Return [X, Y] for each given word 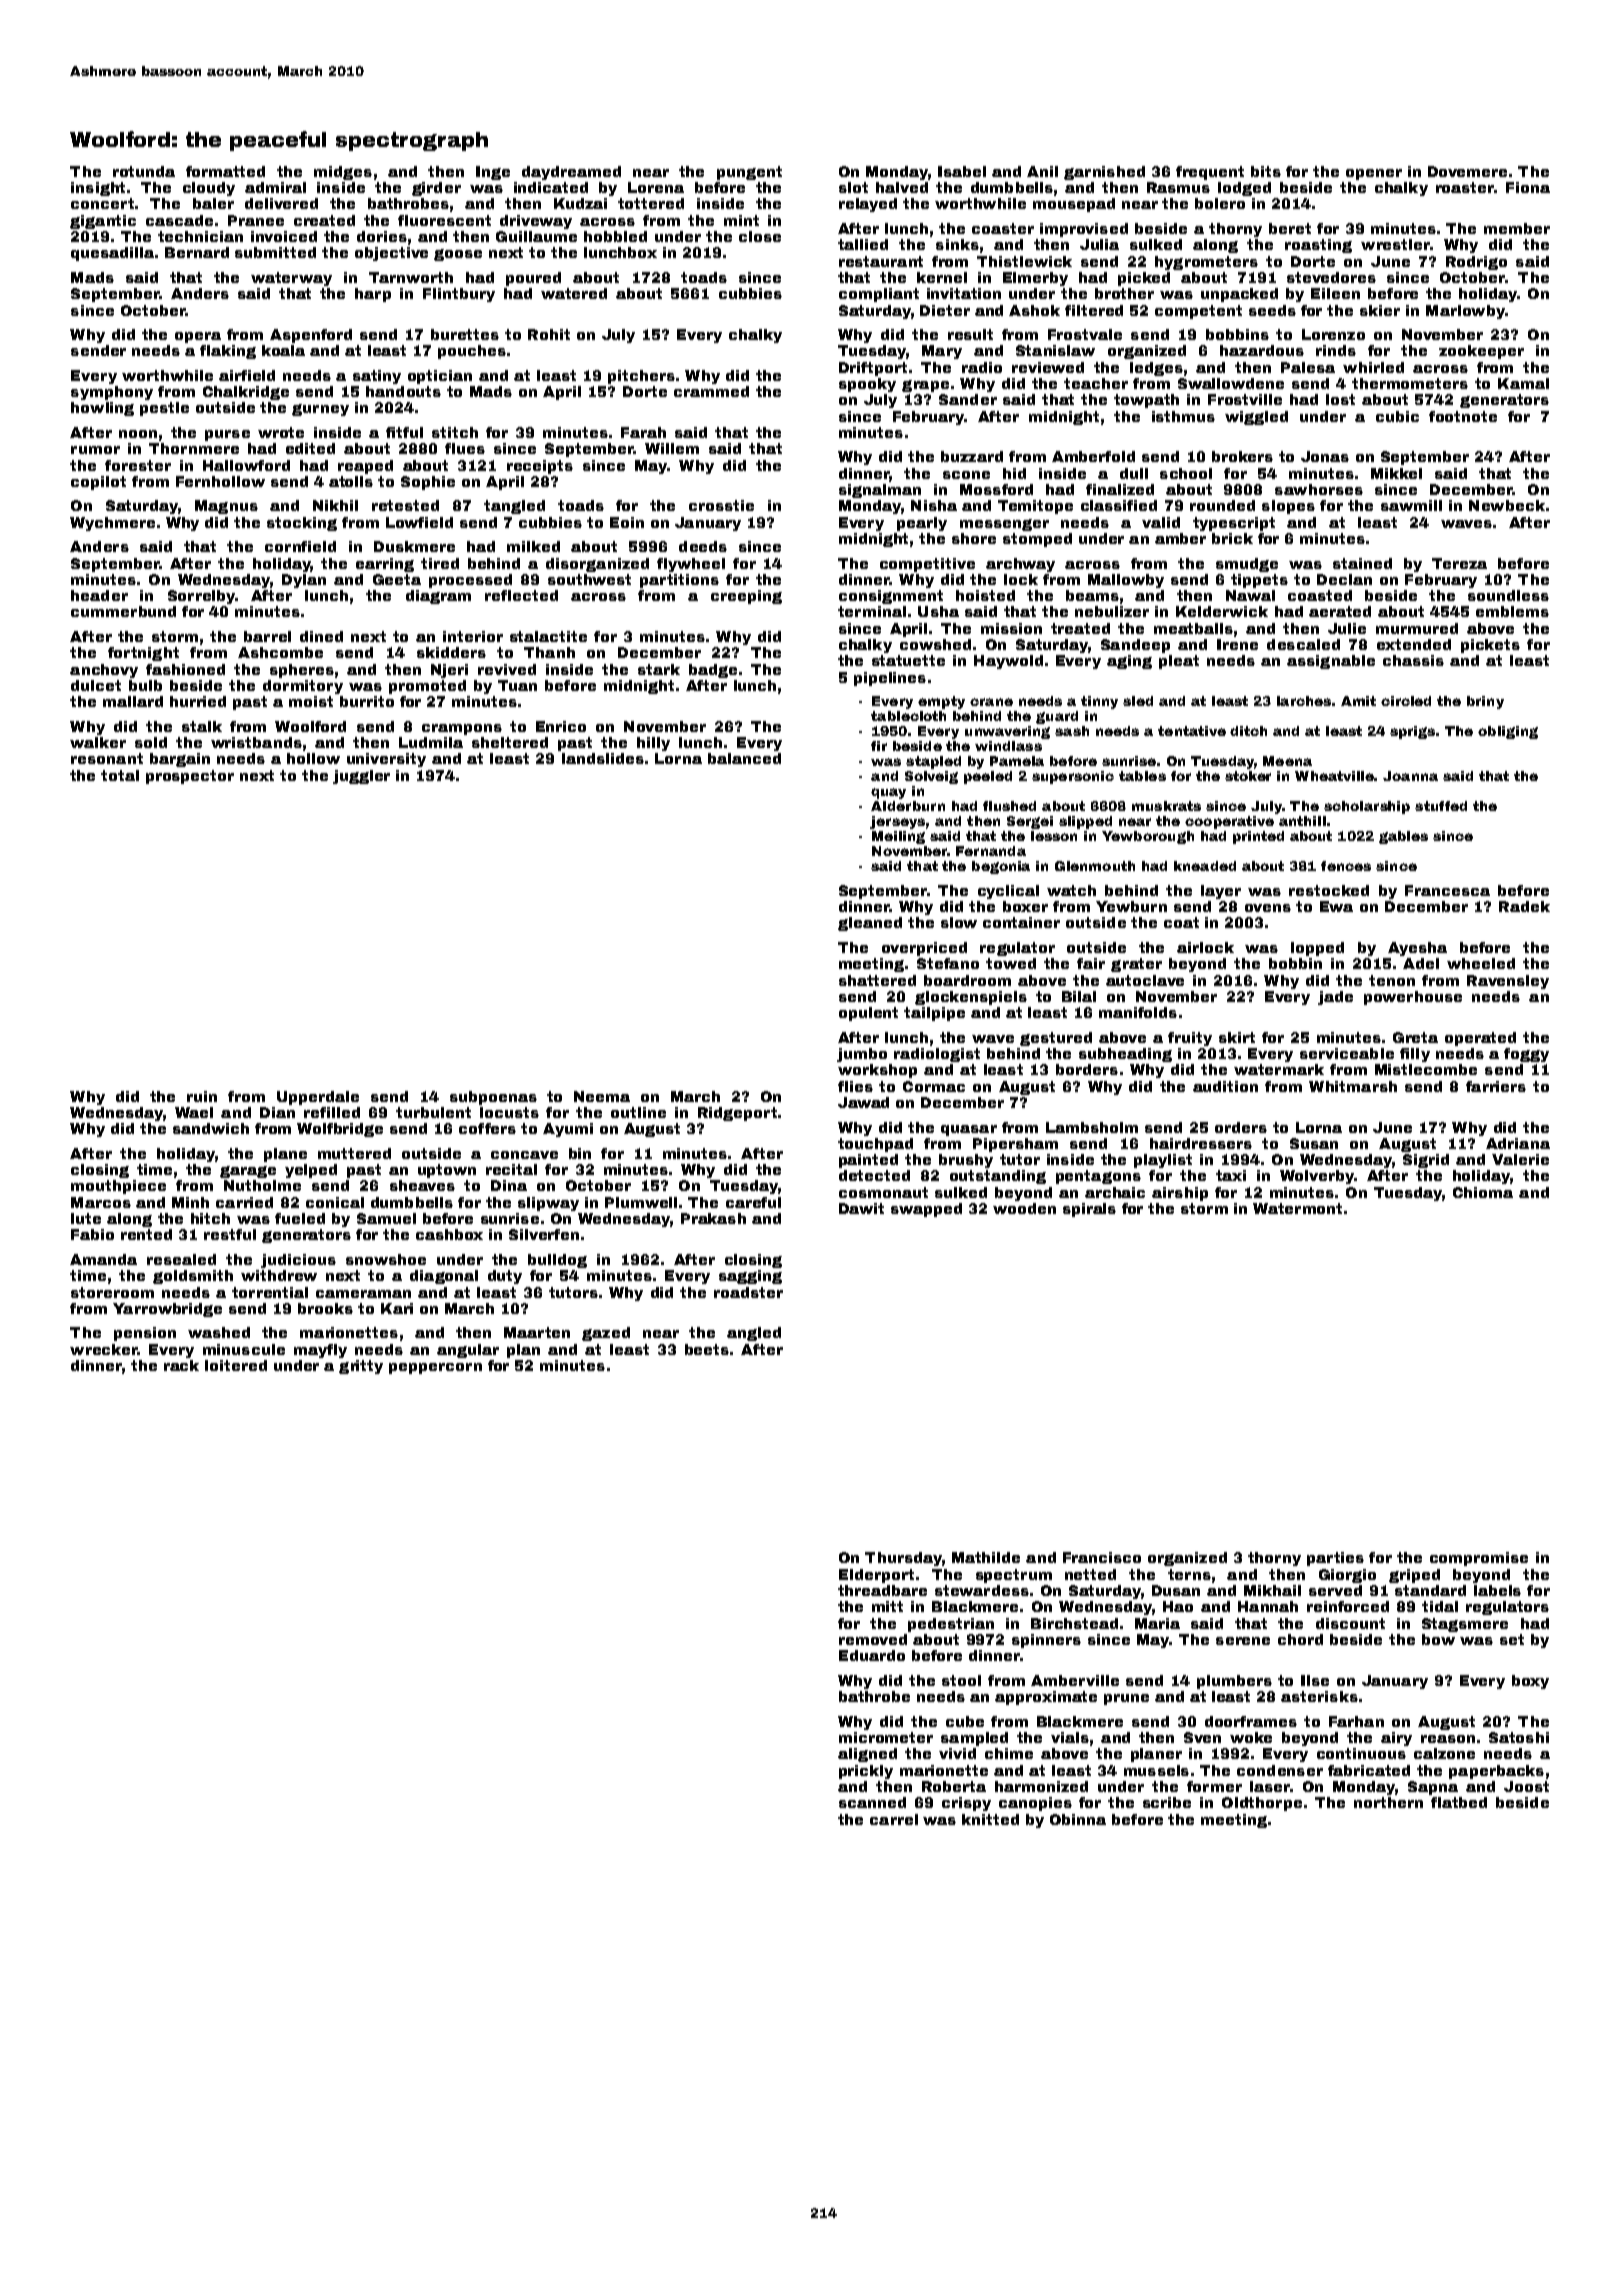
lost [1340, 399]
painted [868, 1161]
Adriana [1518, 1143]
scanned [872, 1802]
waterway [291, 279]
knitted [990, 1819]
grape [925, 386]
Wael [194, 1112]
